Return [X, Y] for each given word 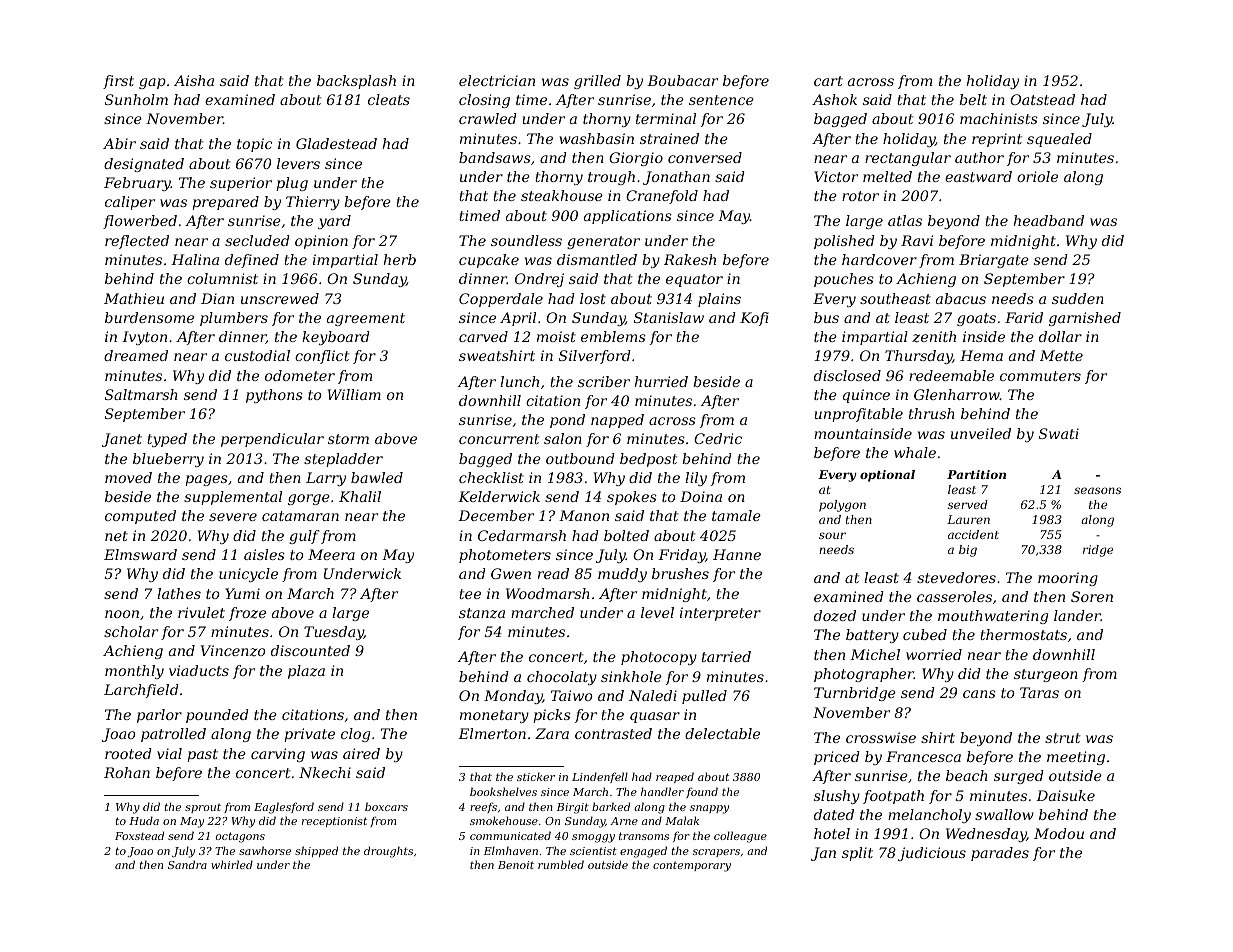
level [657, 612]
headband [1049, 220]
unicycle [248, 575]
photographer [864, 675]
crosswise [881, 737]
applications [628, 217]
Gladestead [336, 143]
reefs [483, 807]
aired [361, 753]
